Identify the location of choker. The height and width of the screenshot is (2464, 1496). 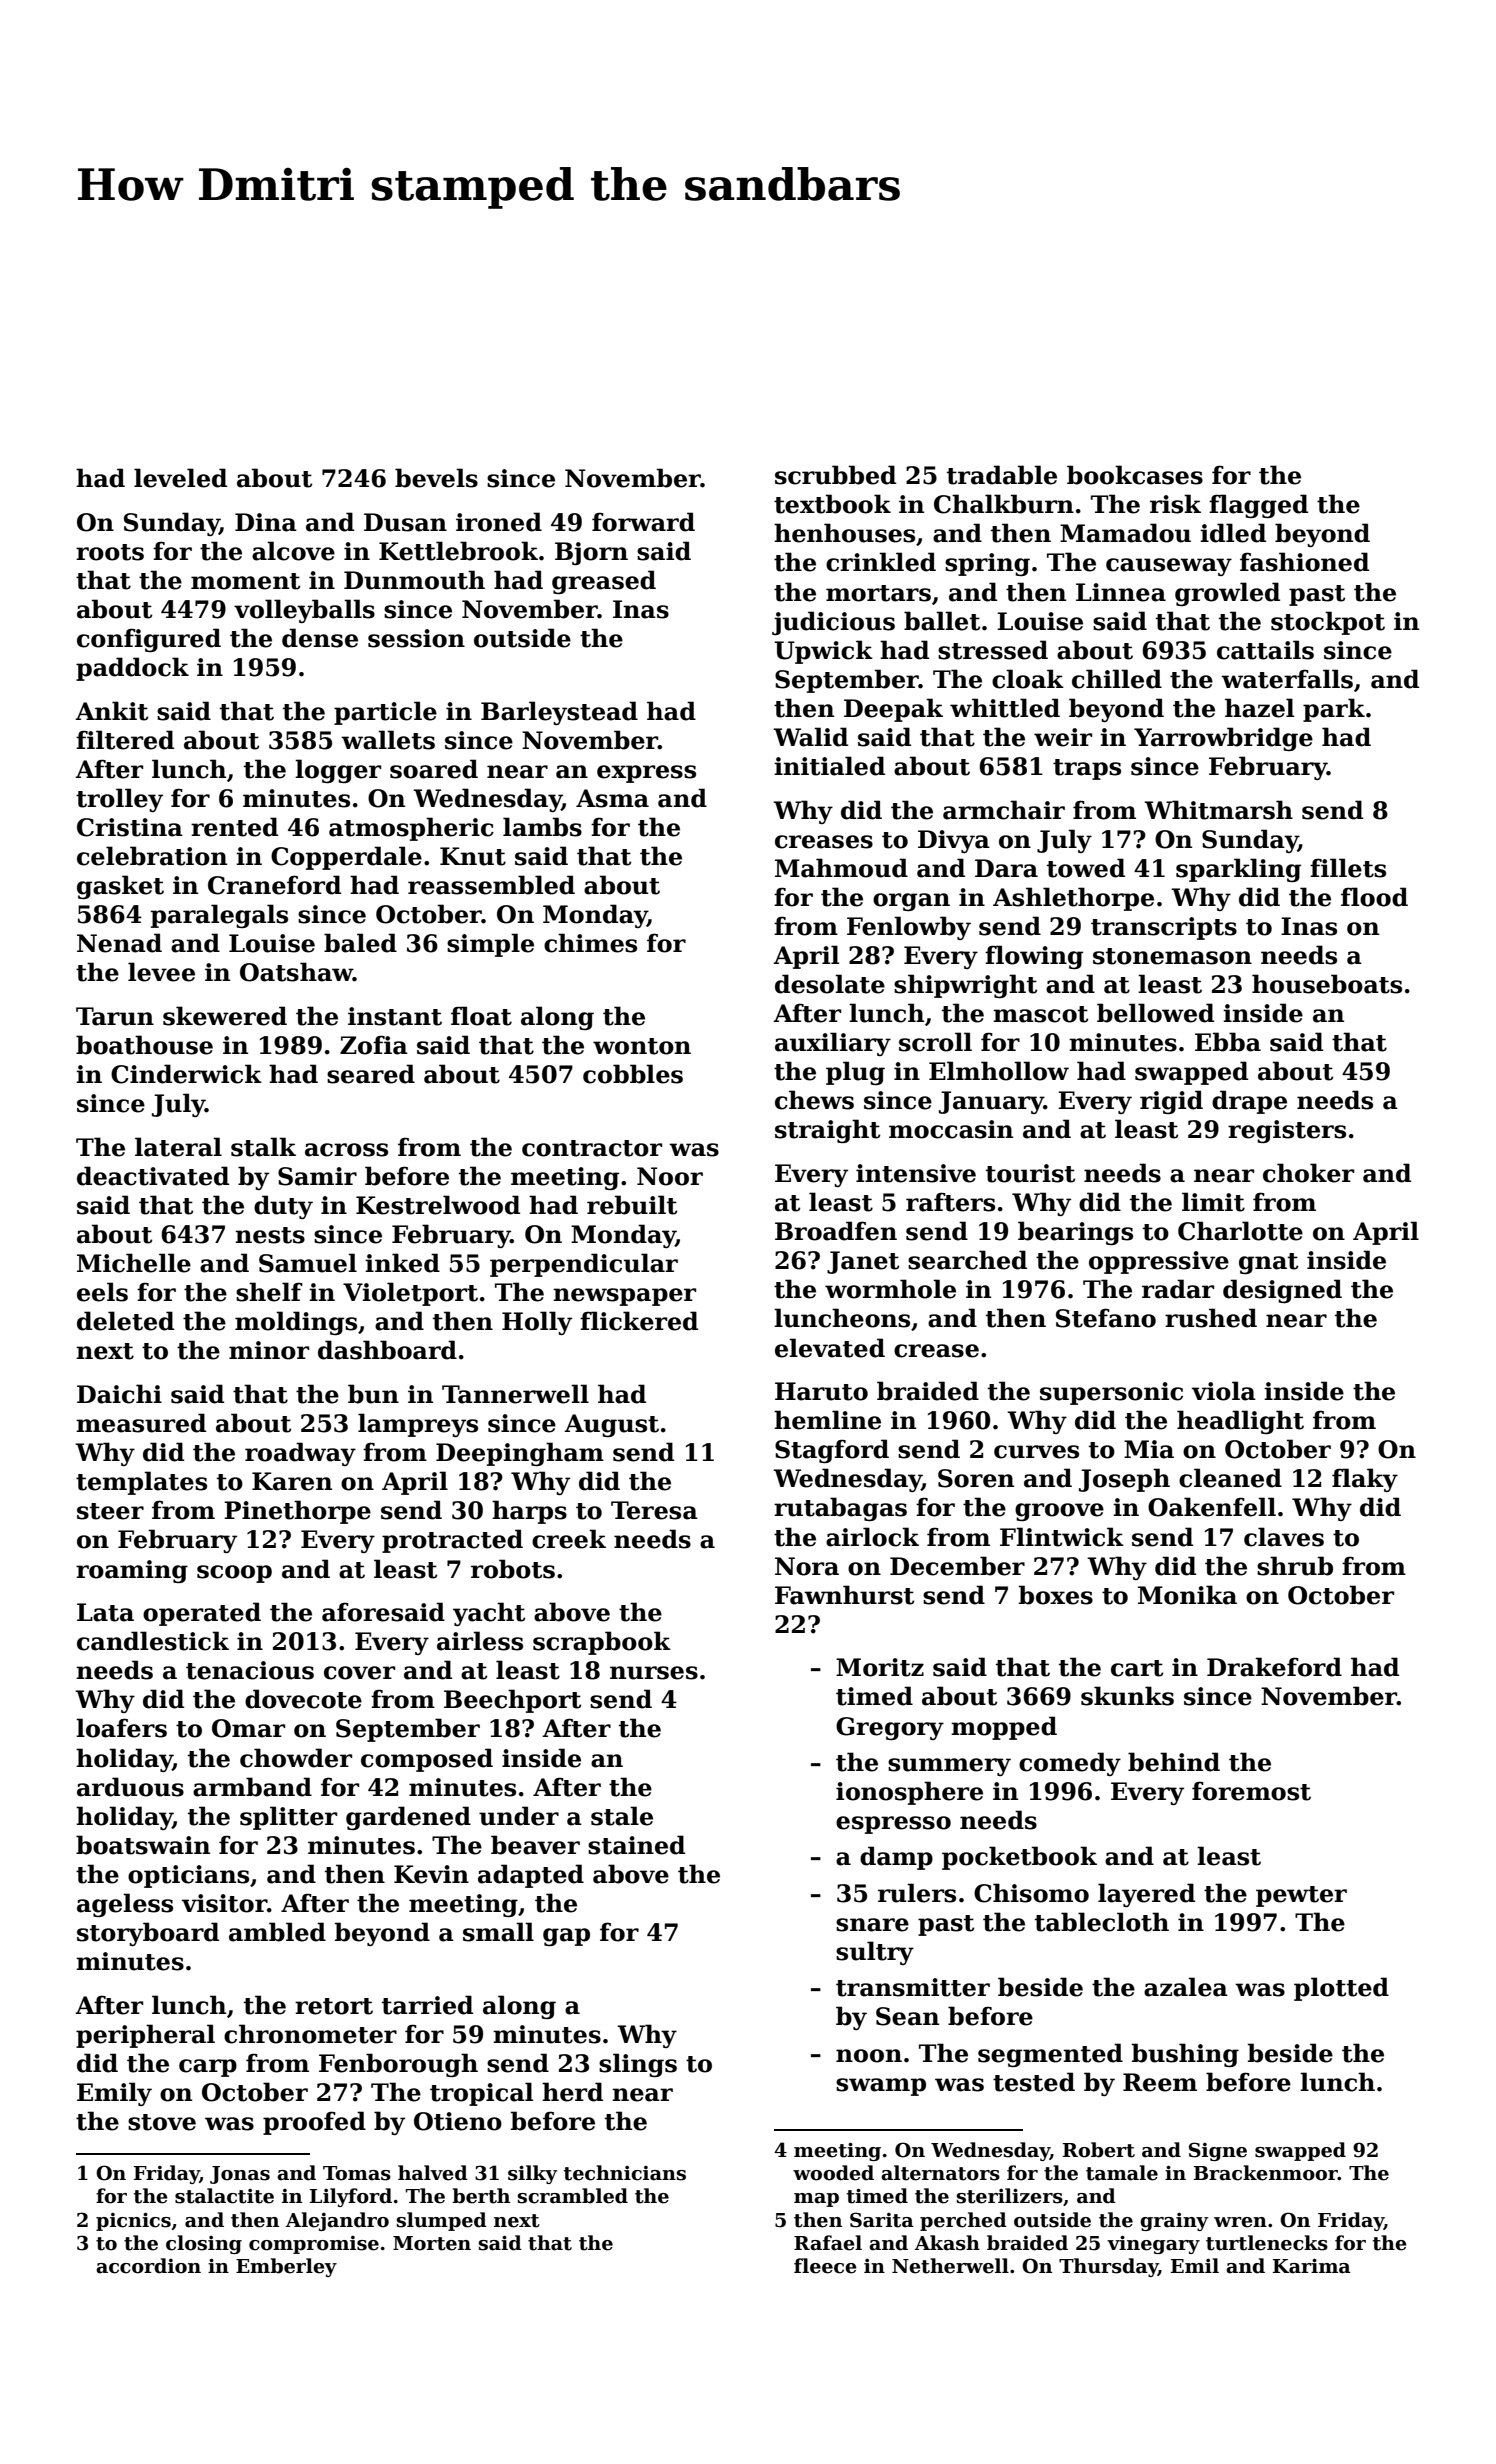
(1308, 1173).
